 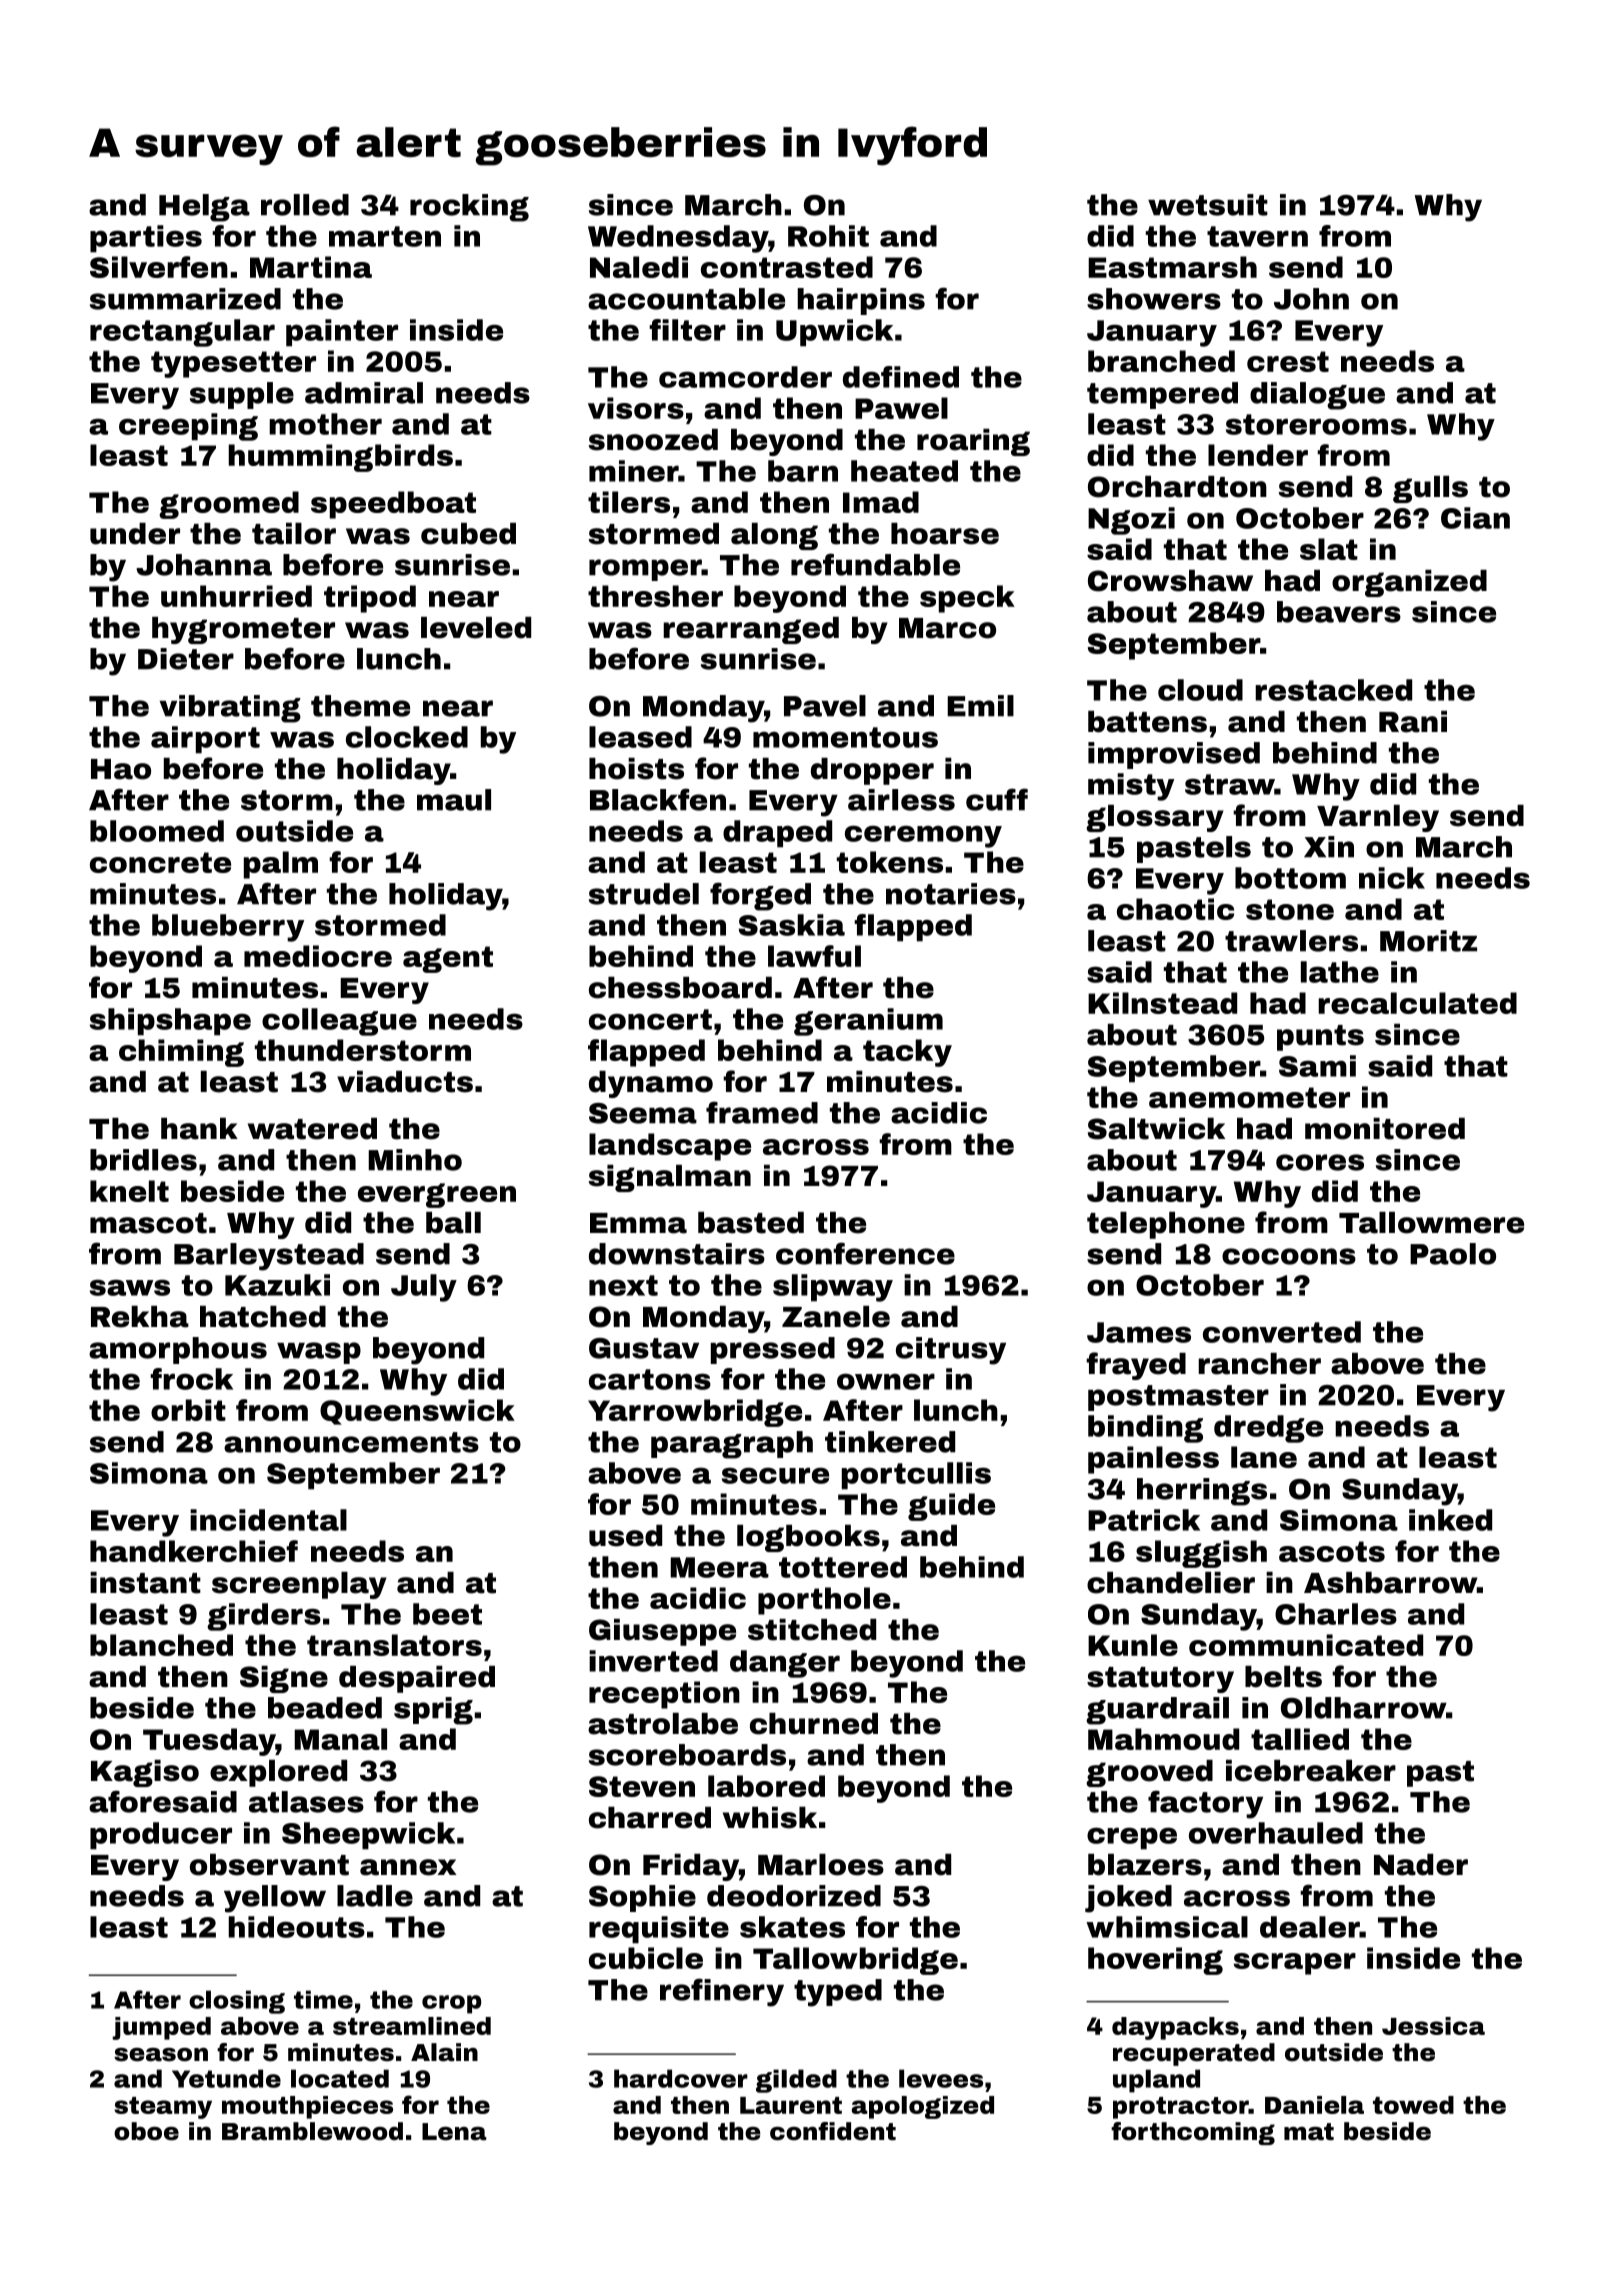 I want to click on gulls, so click(x=1430, y=489).
